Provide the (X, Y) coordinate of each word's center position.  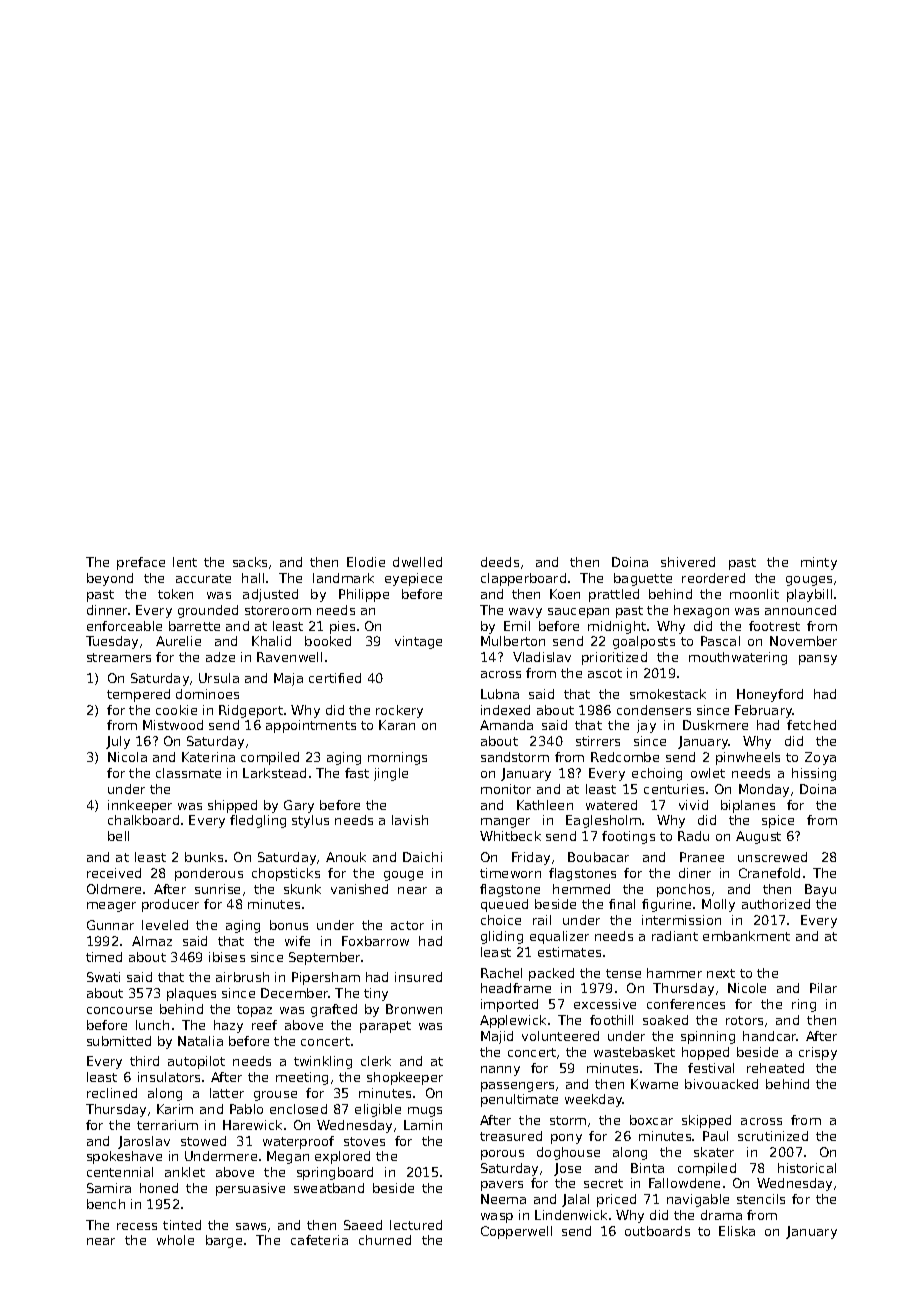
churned (385, 1240)
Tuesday (112, 642)
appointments (311, 726)
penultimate (519, 1100)
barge (224, 1241)
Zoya (820, 758)
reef (264, 1025)
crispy (818, 1053)
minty (819, 563)
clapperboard (523, 579)
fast (357, 773)
